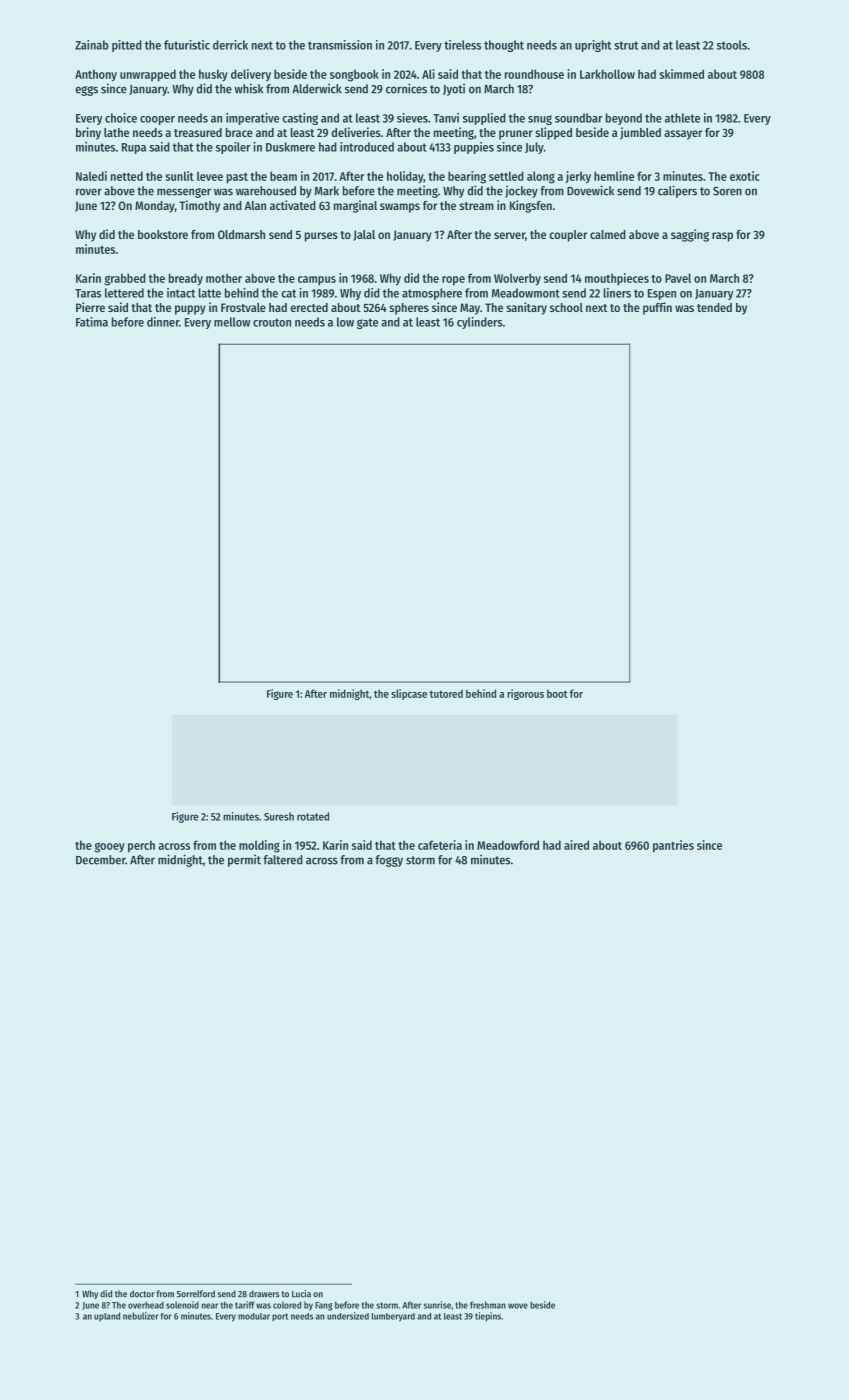  Describe the element at coordinates (714, 307) in the screenshot. I see `tended` at that location.
